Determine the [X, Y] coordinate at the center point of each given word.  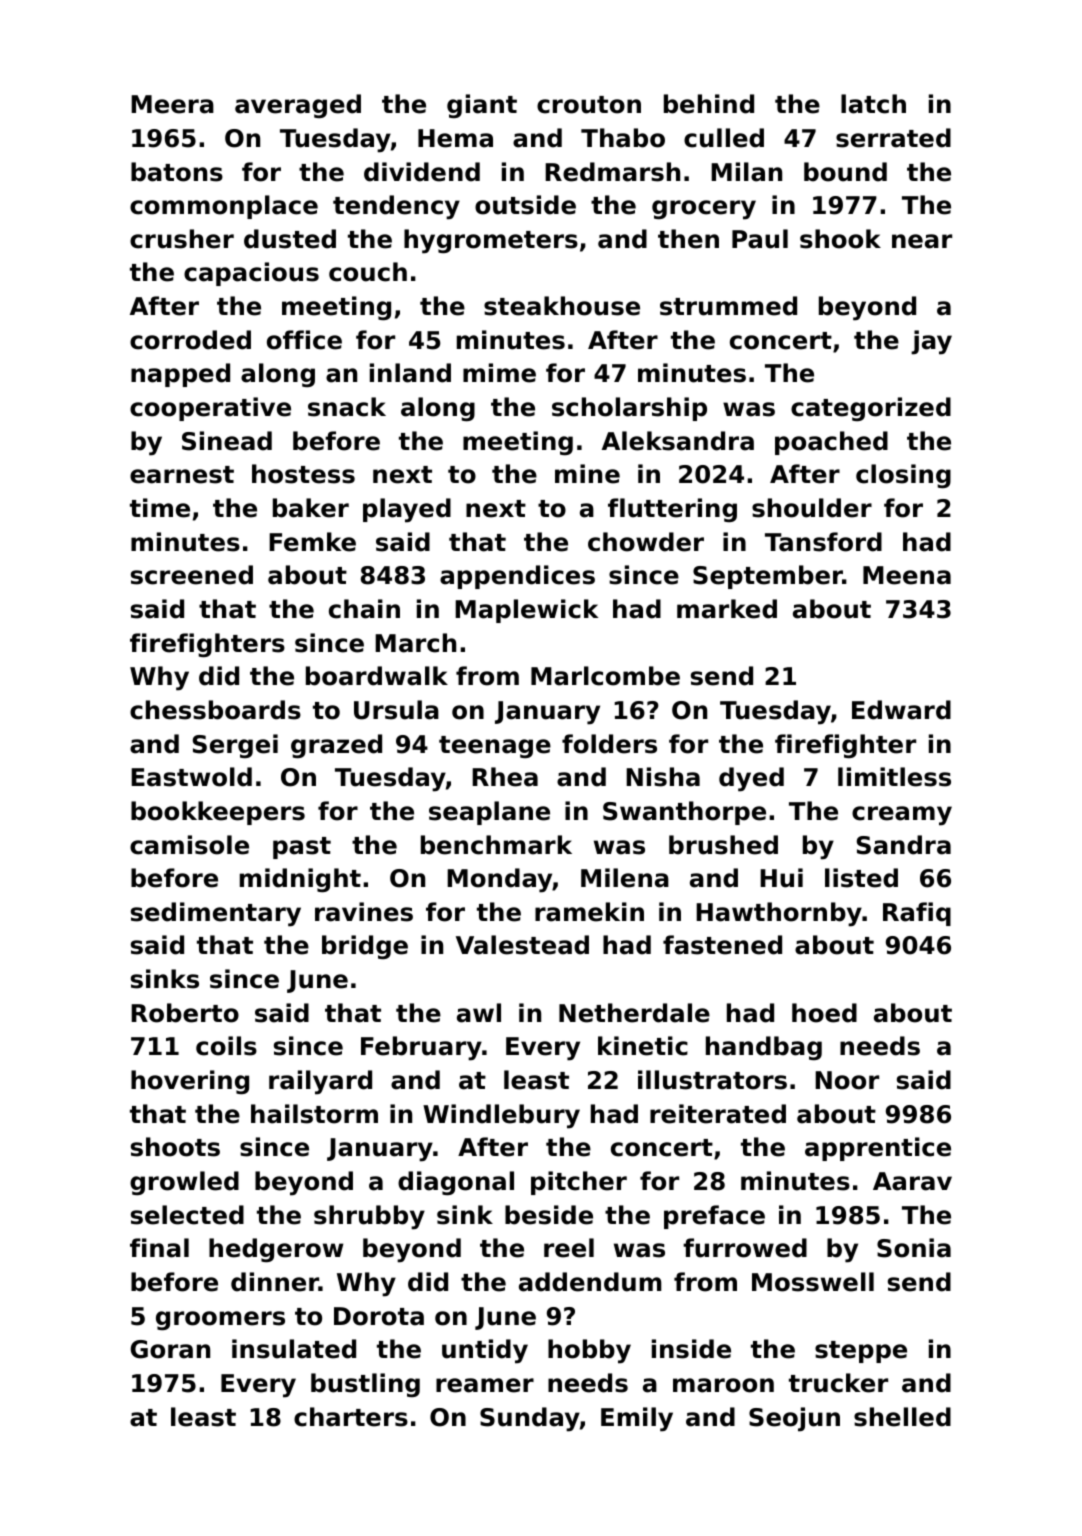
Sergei [235, 746]
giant [482, 106]
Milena [625, 878]
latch [873, 104]
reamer [485, 1385]
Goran [170, 1349]
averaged [298, 106]
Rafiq [917, 914]
